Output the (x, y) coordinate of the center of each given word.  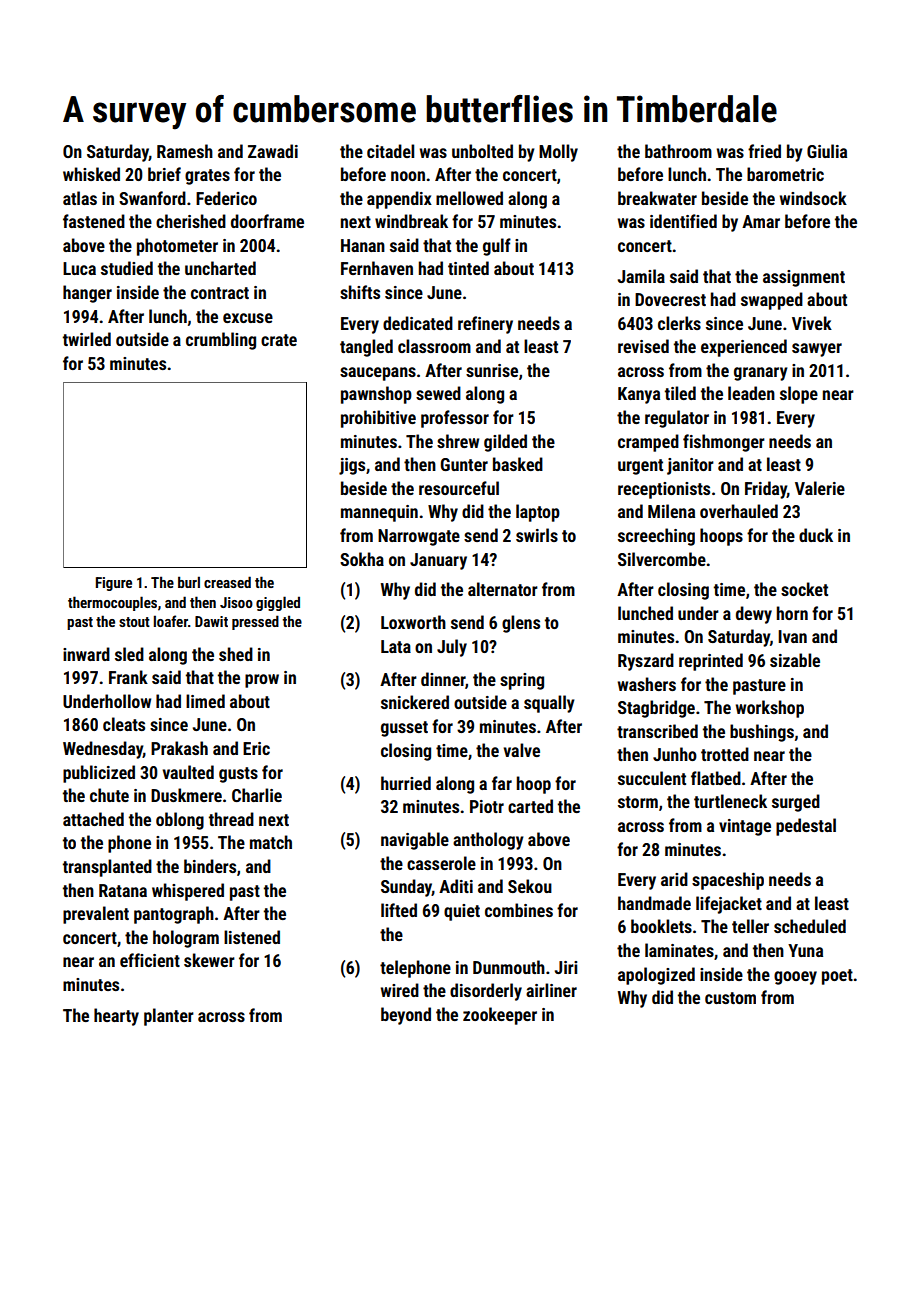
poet (837, 977)
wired (400, 990)
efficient (150, 960)
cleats (124, 724)
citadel (390, 151)
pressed (255, 622)
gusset (404, 729)
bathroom (678, 151)
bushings (762, 733)
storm (638, 802)
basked (518, 464)
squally (549, 704)
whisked (91, 174)
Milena (671, 511)
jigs (352, 466)
